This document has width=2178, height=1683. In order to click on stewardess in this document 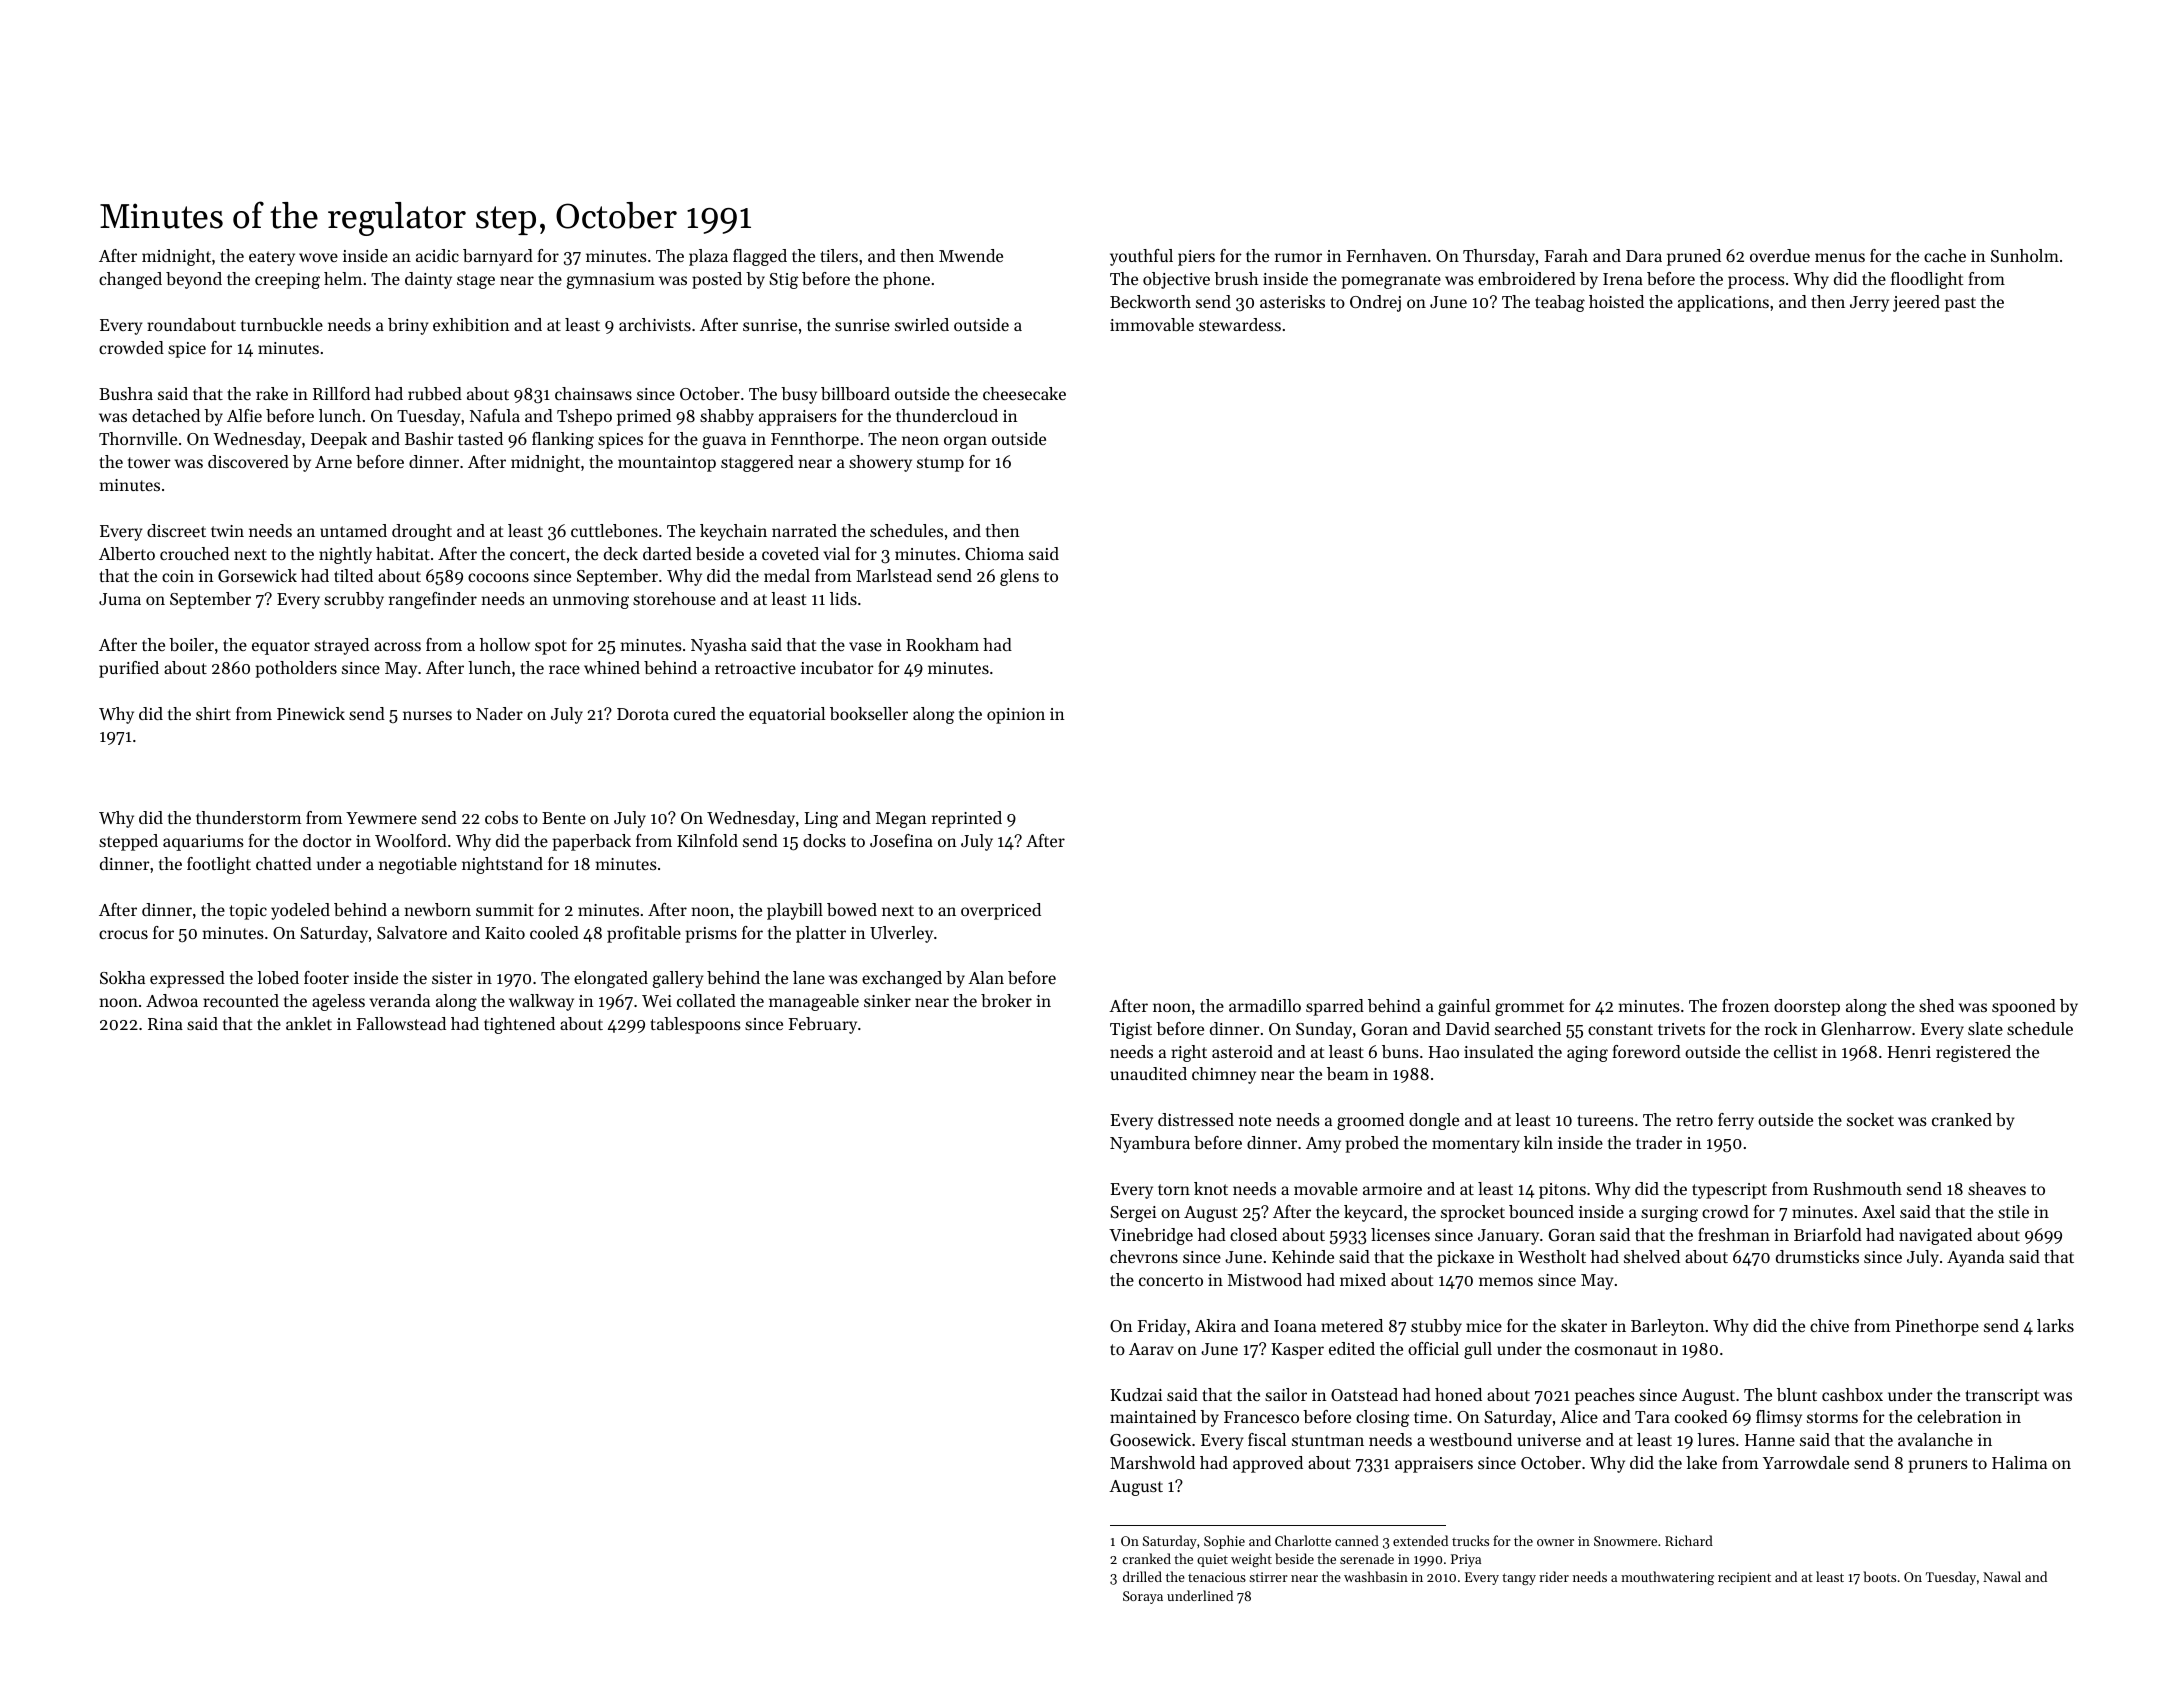, I will do `click(1240, 324)`.
